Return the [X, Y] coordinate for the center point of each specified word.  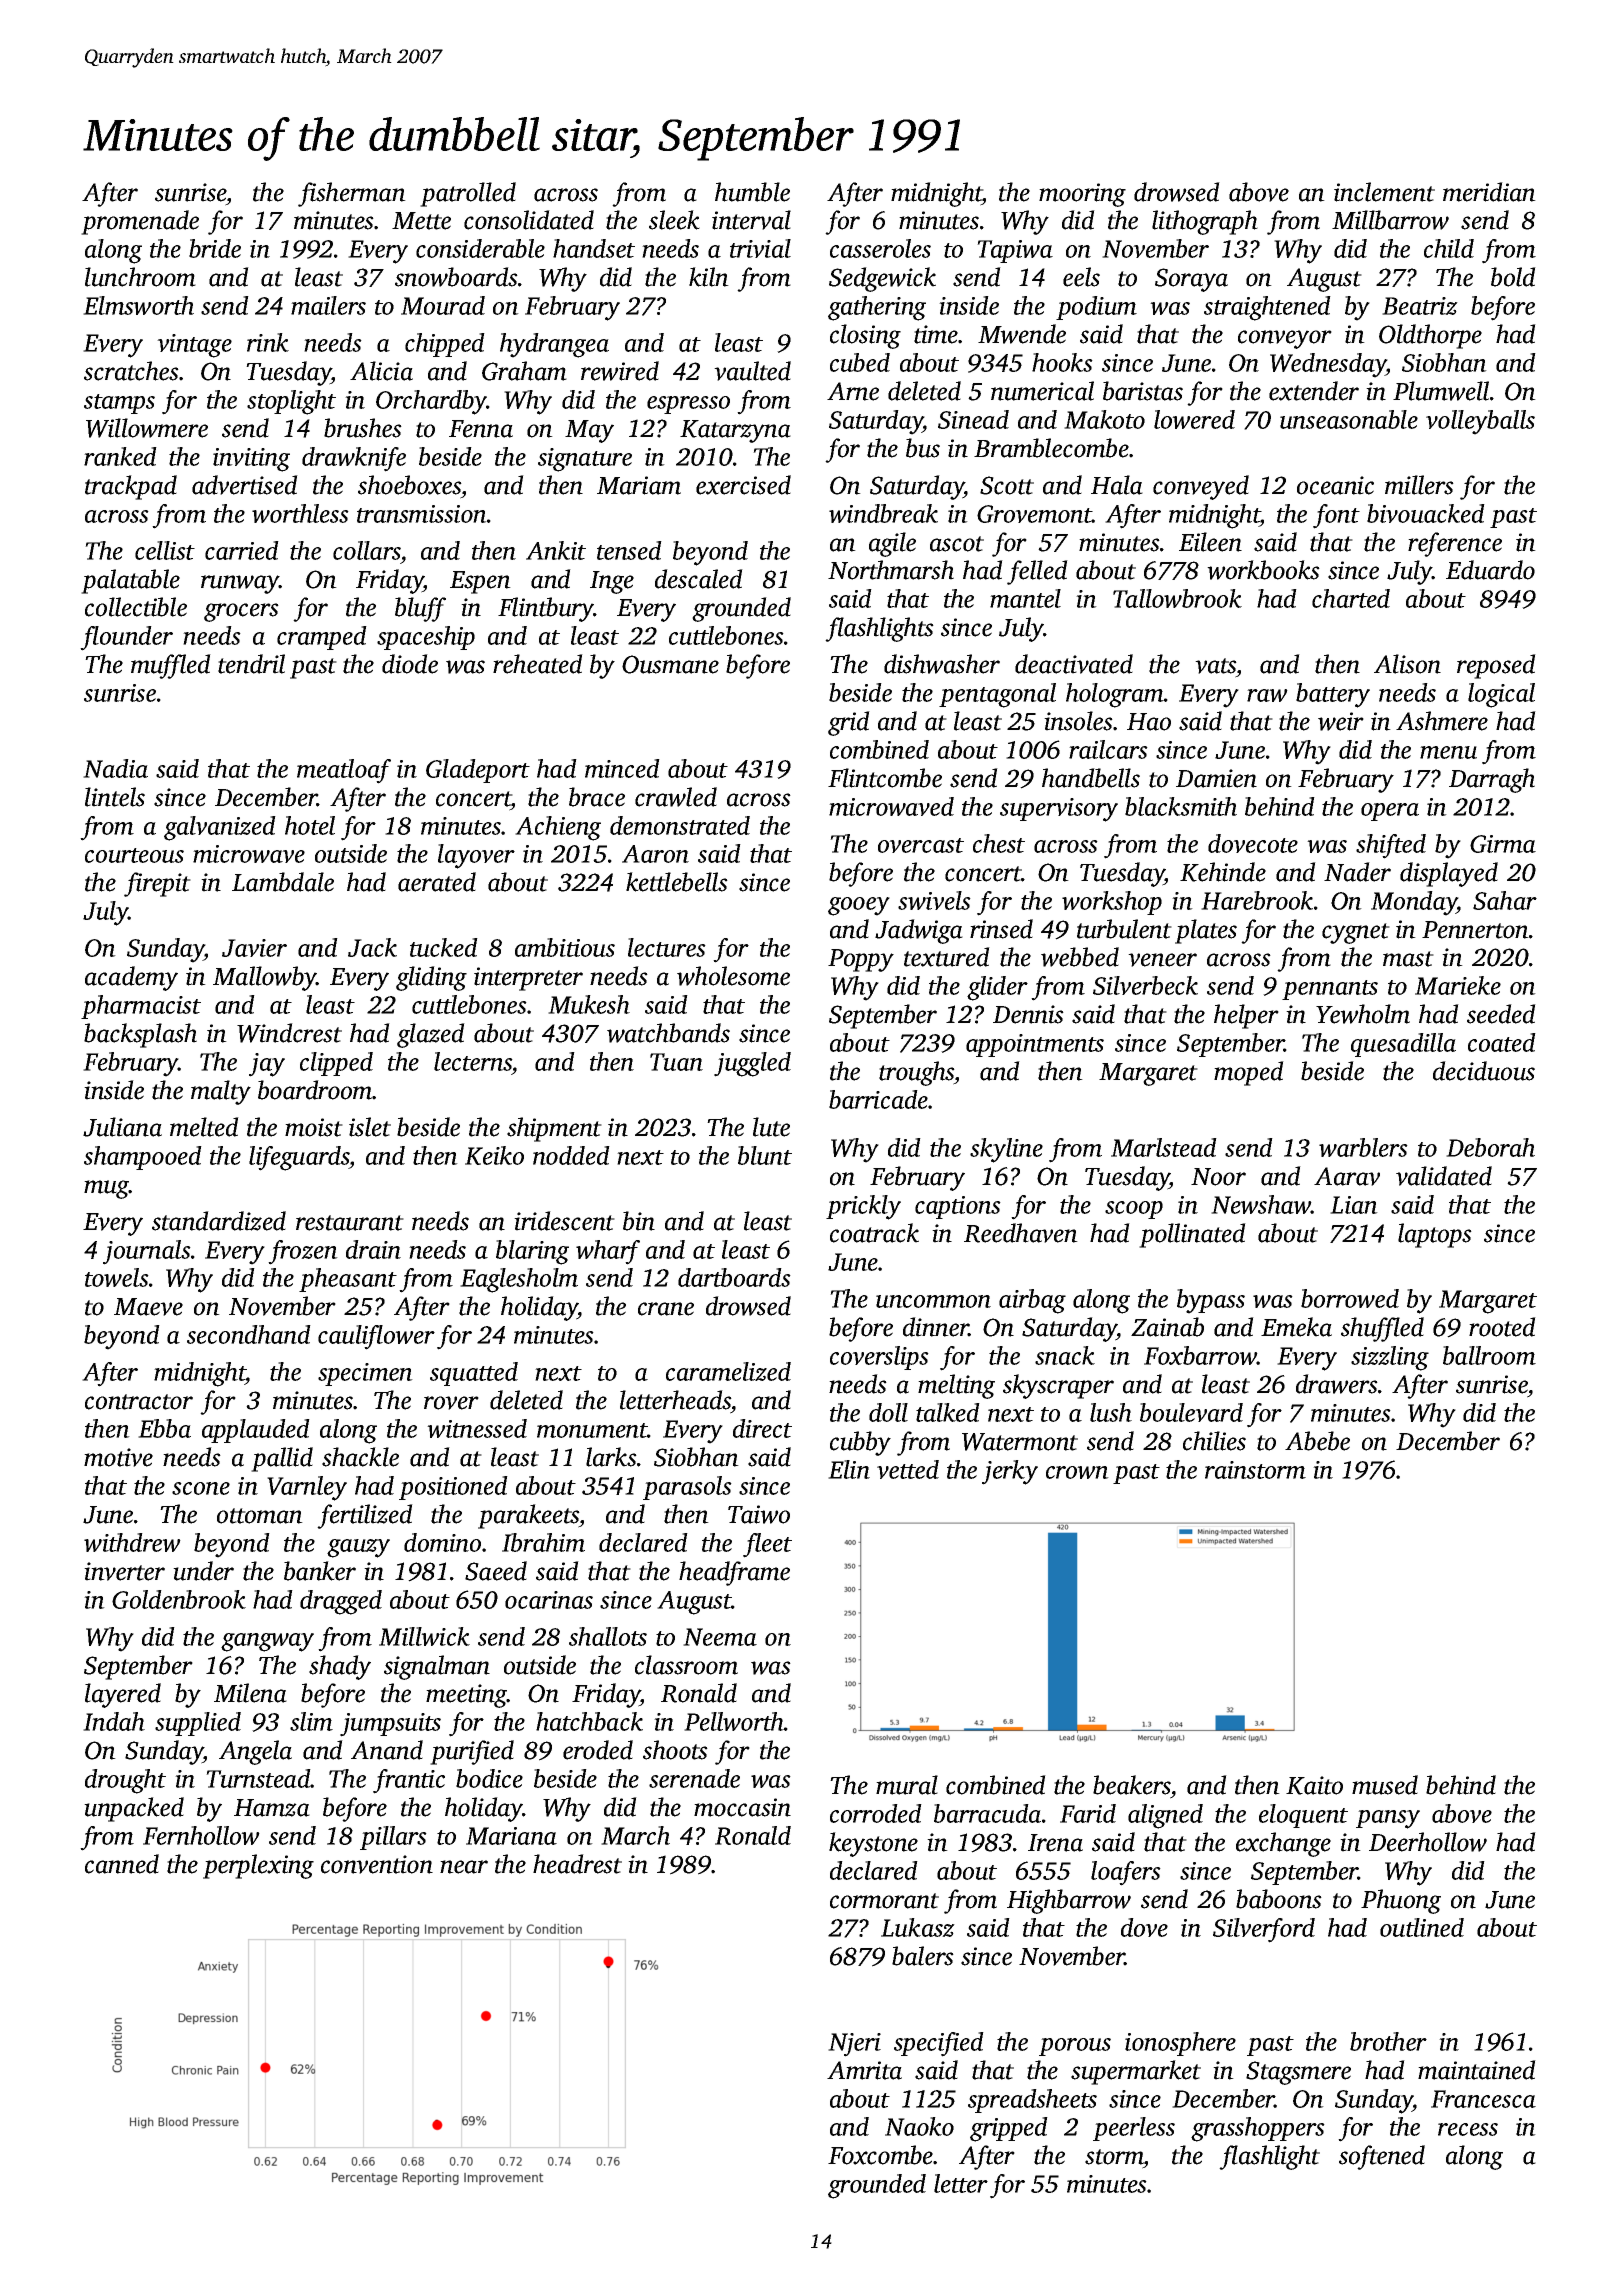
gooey [859, 906]
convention [377, 1864]
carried [242, 550]
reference [1455, 544]
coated [1502, 1042]
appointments [1035, 1045]
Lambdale [283, 882]
